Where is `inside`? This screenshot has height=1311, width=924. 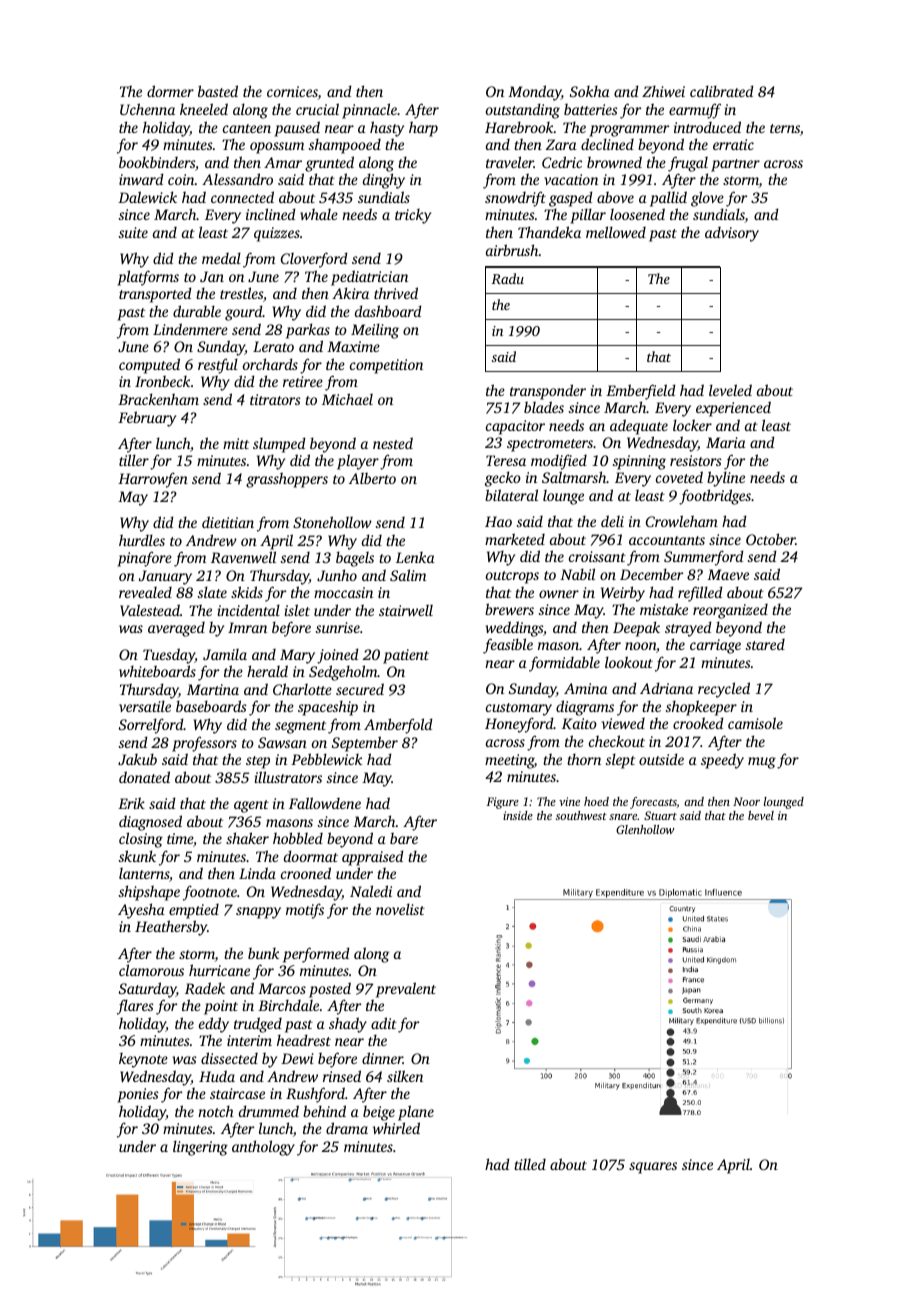
inside is located at coordinates (518, 815).
